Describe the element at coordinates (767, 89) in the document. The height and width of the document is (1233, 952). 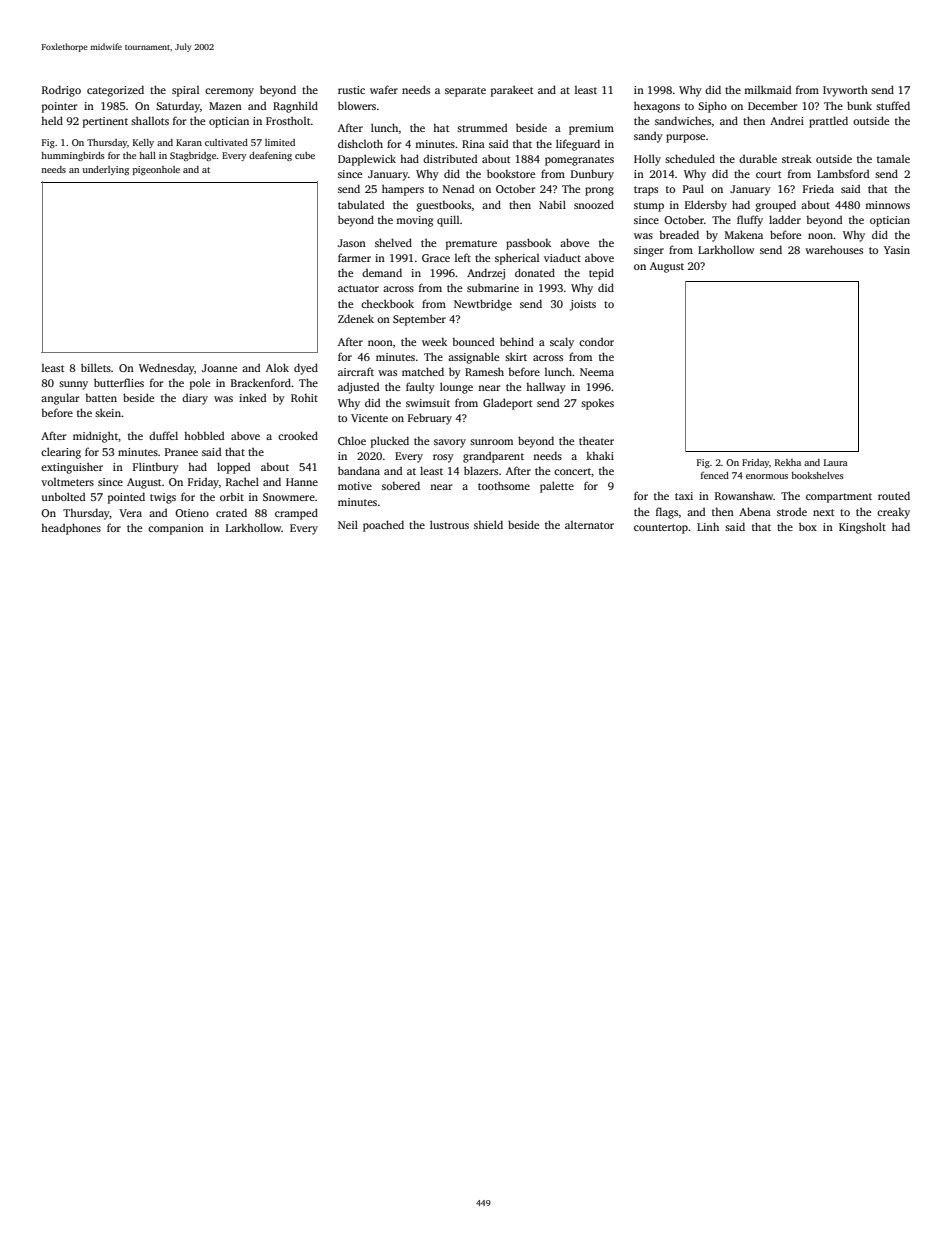
I see `milkmaid` at that location.
